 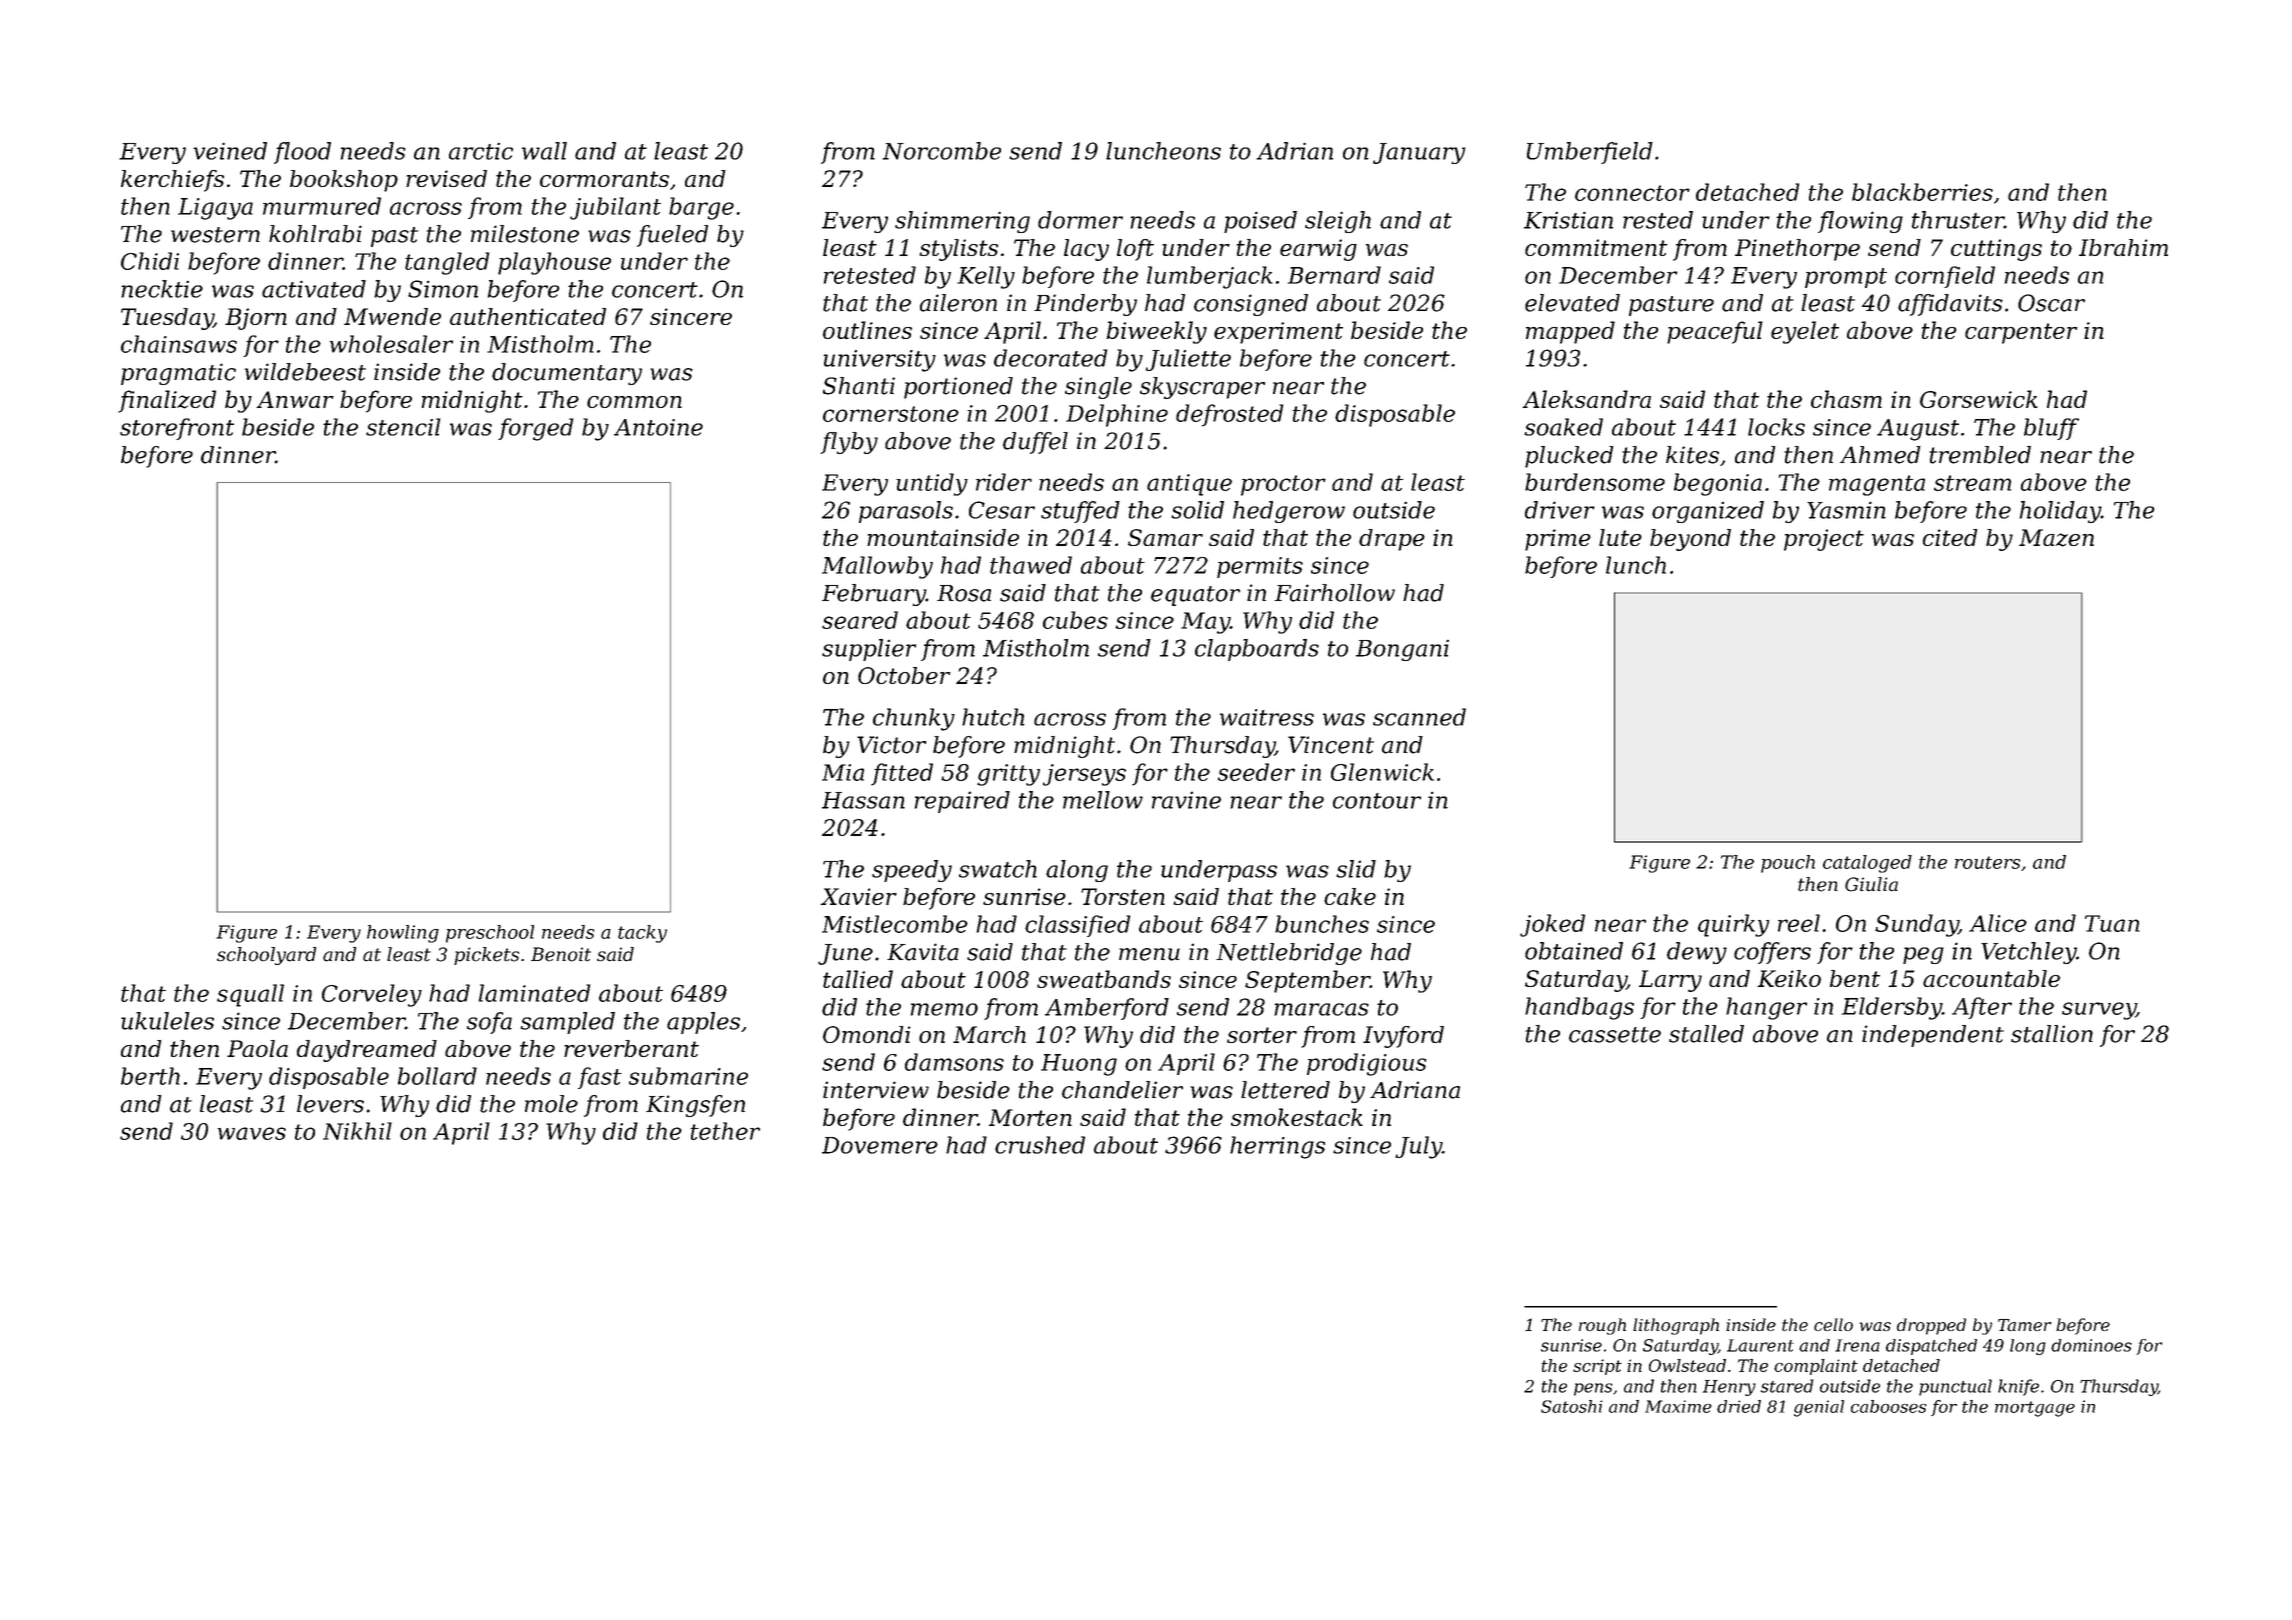 I want to click on fitted, so click(x=902, y=774).
